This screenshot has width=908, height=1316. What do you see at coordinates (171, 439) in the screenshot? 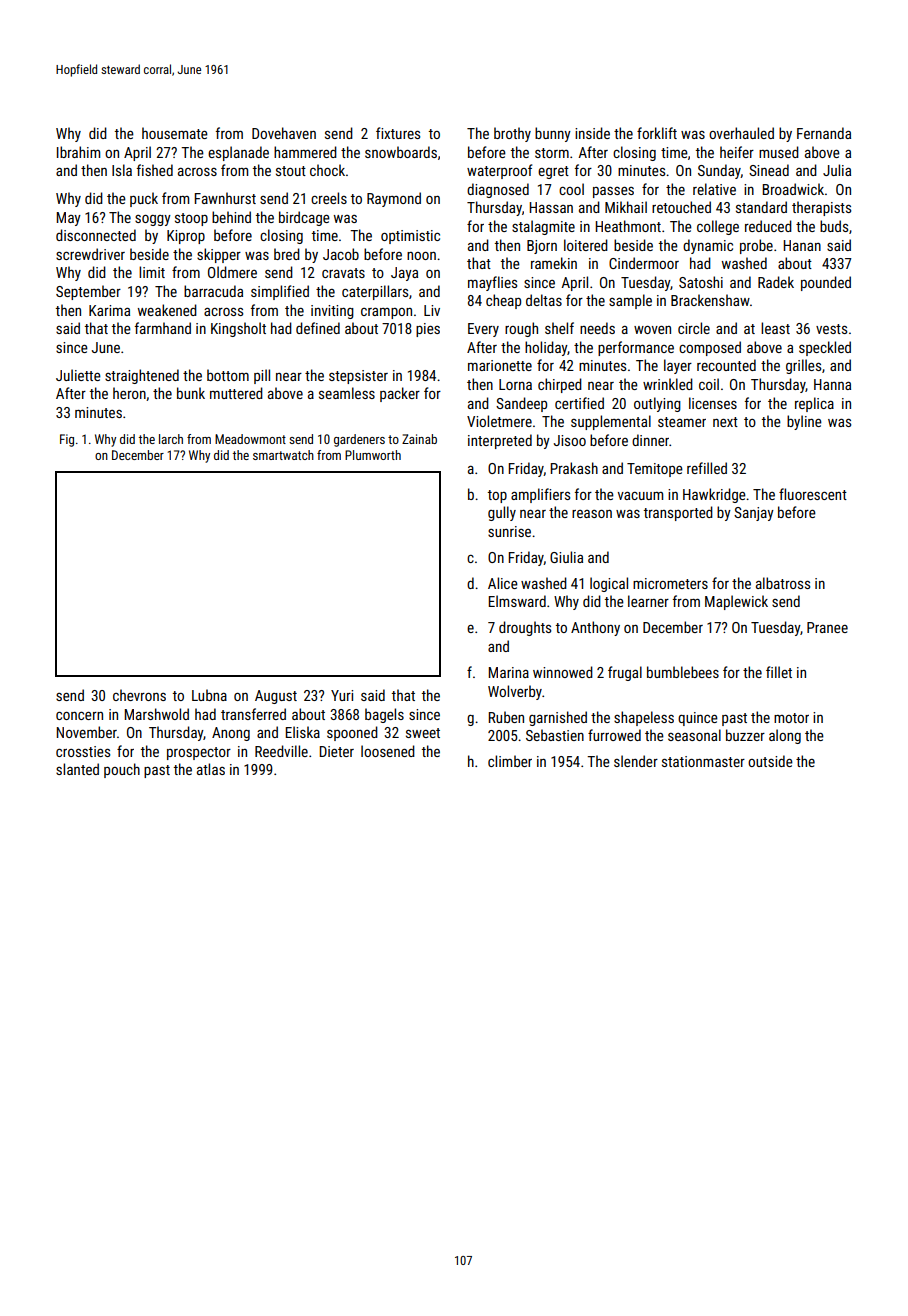
I see `larch` at bounding box center [171, 439].
